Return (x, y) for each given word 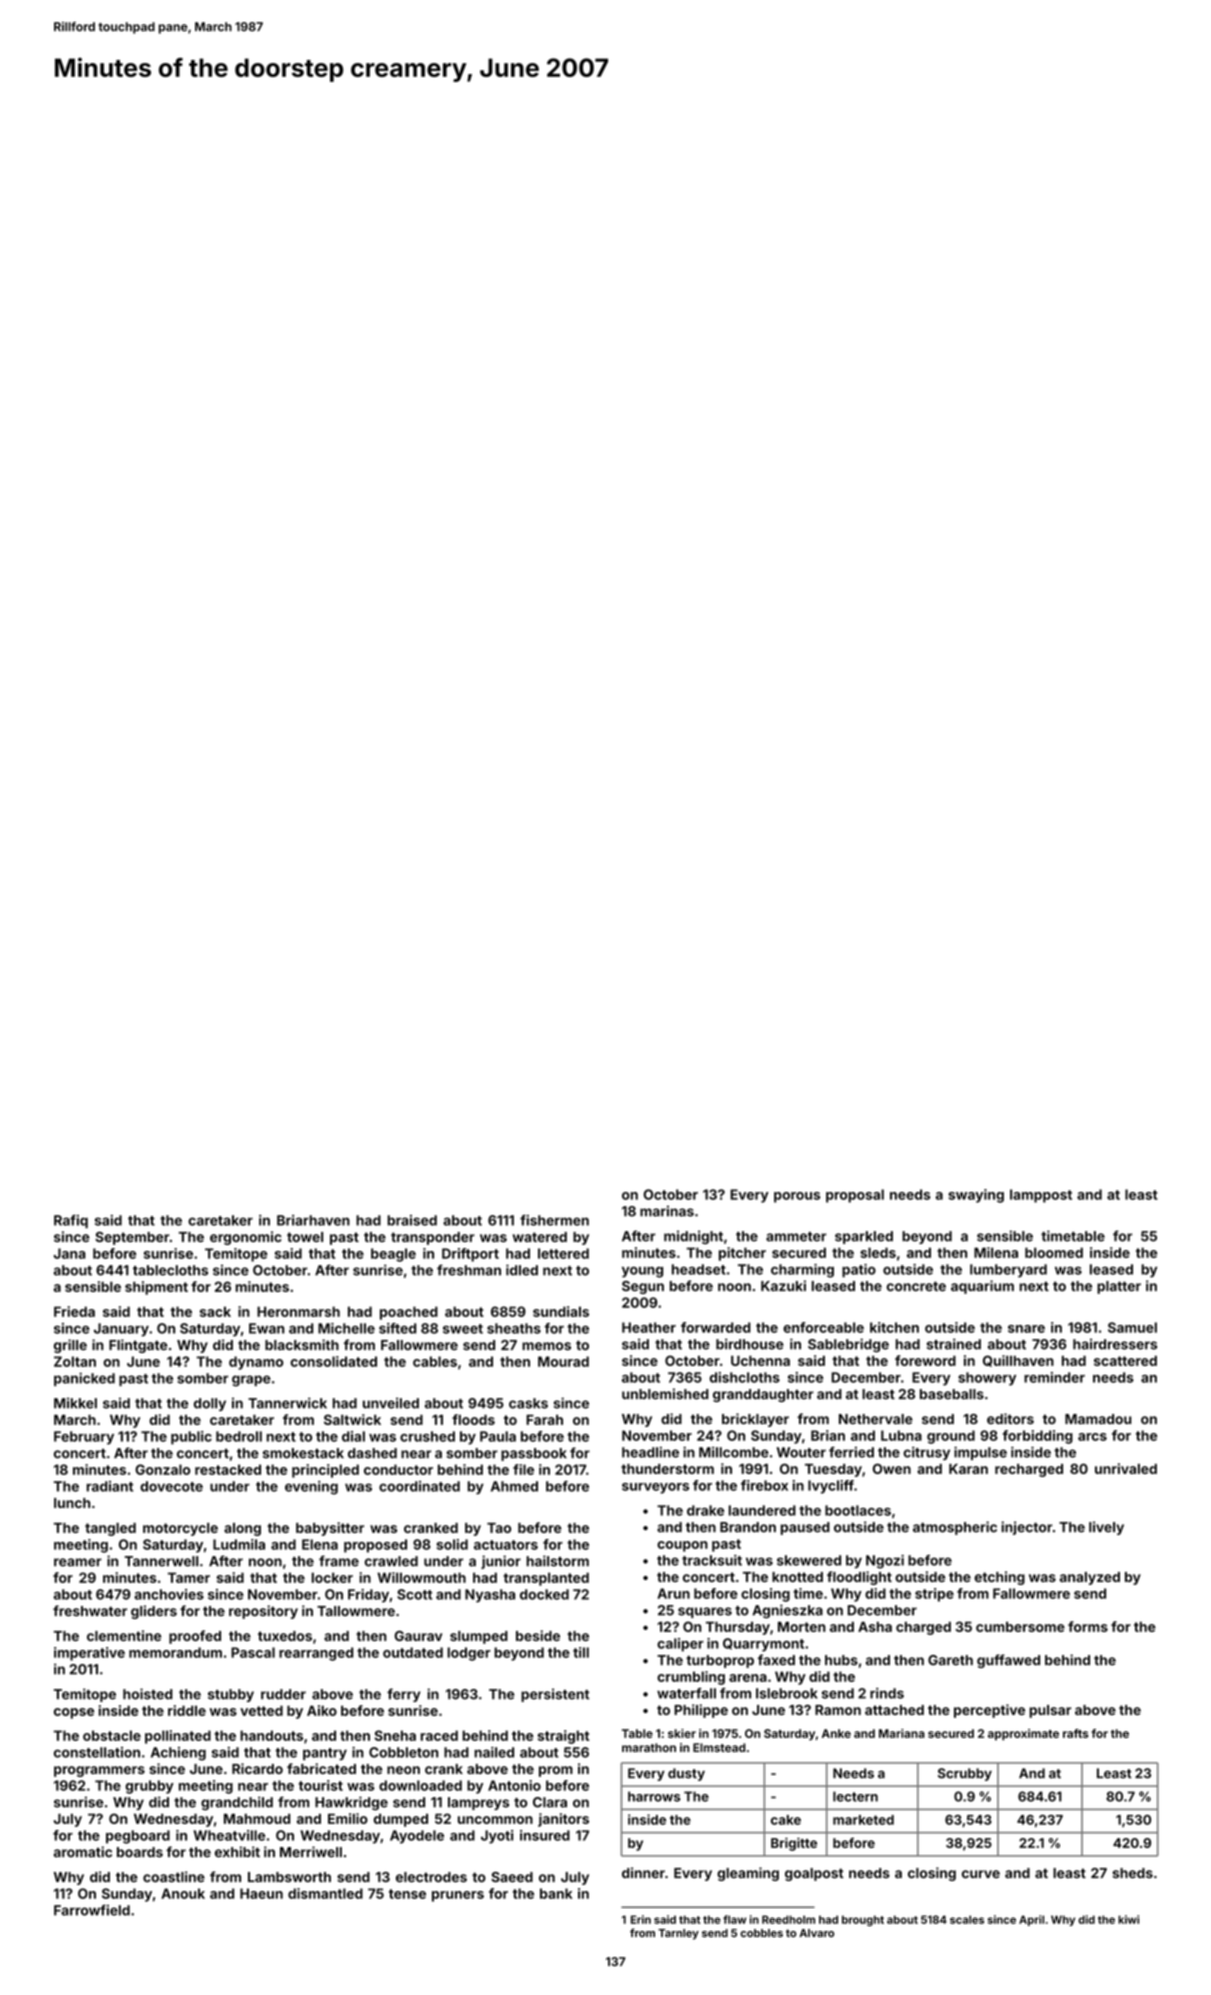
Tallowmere (356, 1611)
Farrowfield (92, 1910)
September (132, 1238)
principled (325, 1471)
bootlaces (858, 1510)
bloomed (1054, 1252)
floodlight (859, 1578)
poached (409, 1313)
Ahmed (514, 1486)
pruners (458, 1896)
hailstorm (557, 1561)
